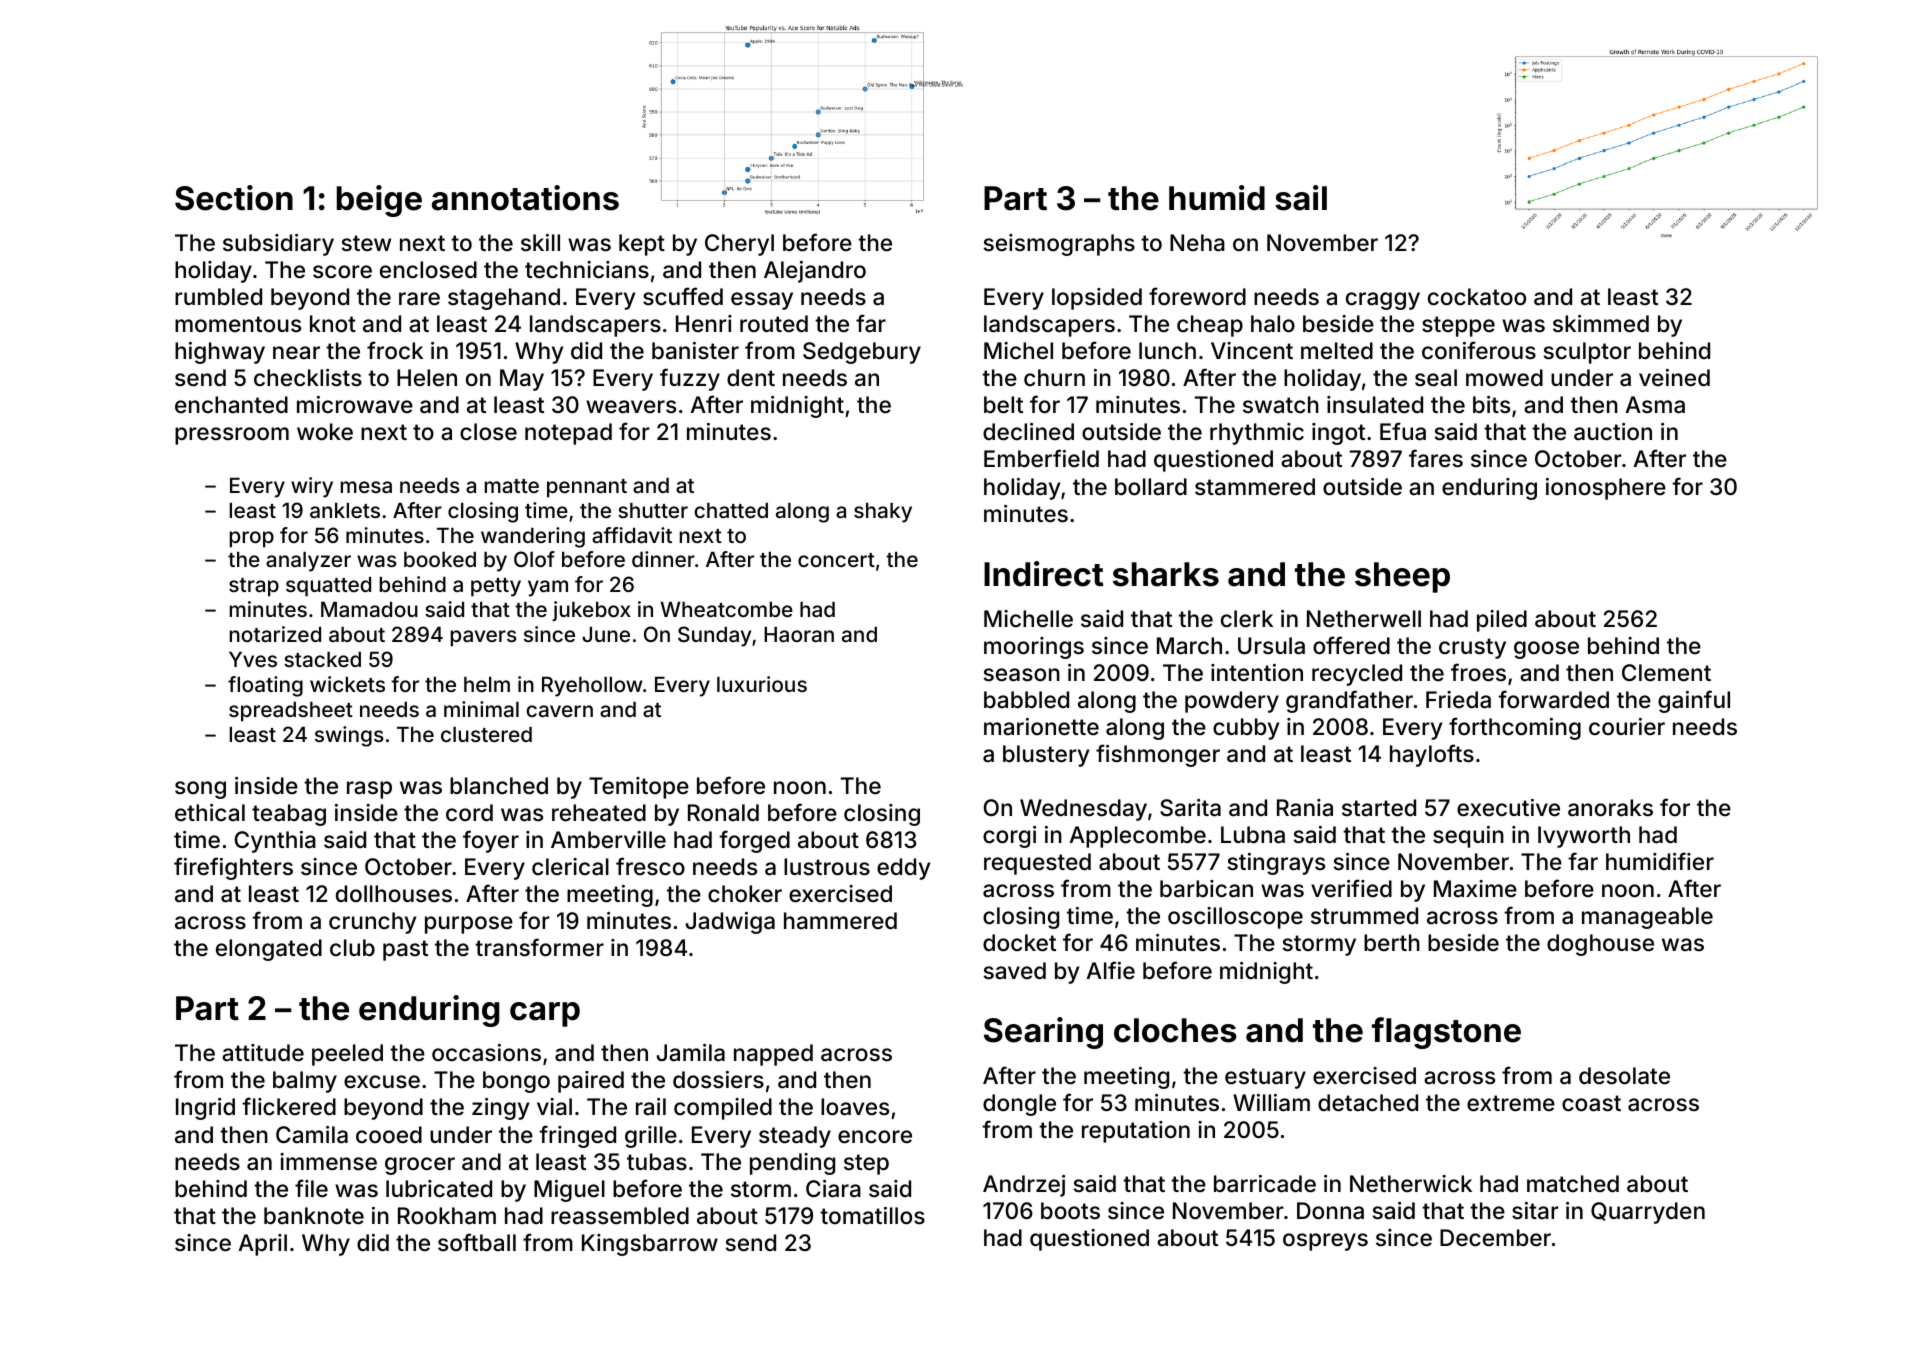 The width and height of the image is (1914, 1354). What do you see at coordinates (1301, 198) in the image?
I see `sail` at bounding box center [1301, 198].
